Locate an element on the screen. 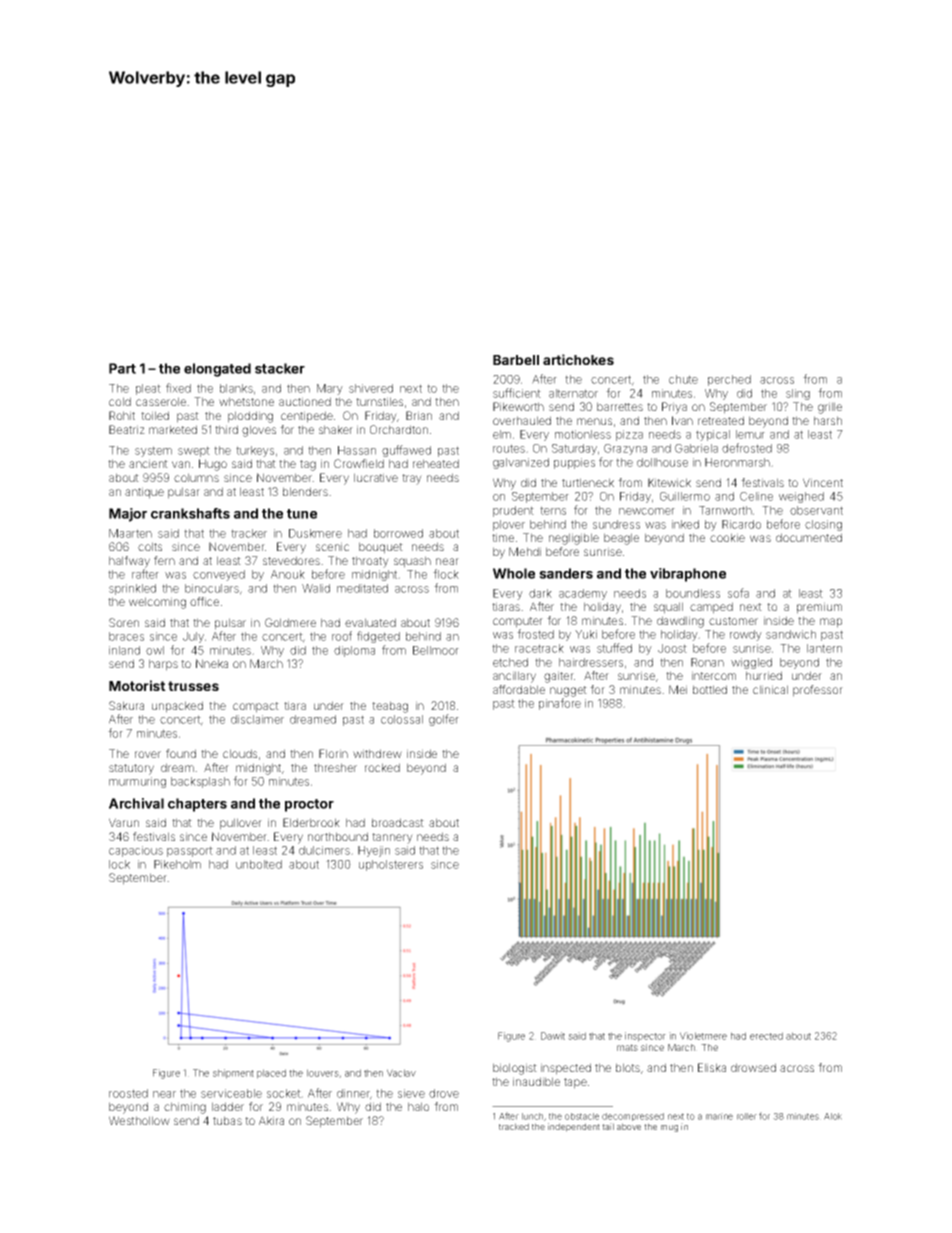 The width and height of the screenshot is (952, 1233). clinical is located at coordinates (770, 689).
